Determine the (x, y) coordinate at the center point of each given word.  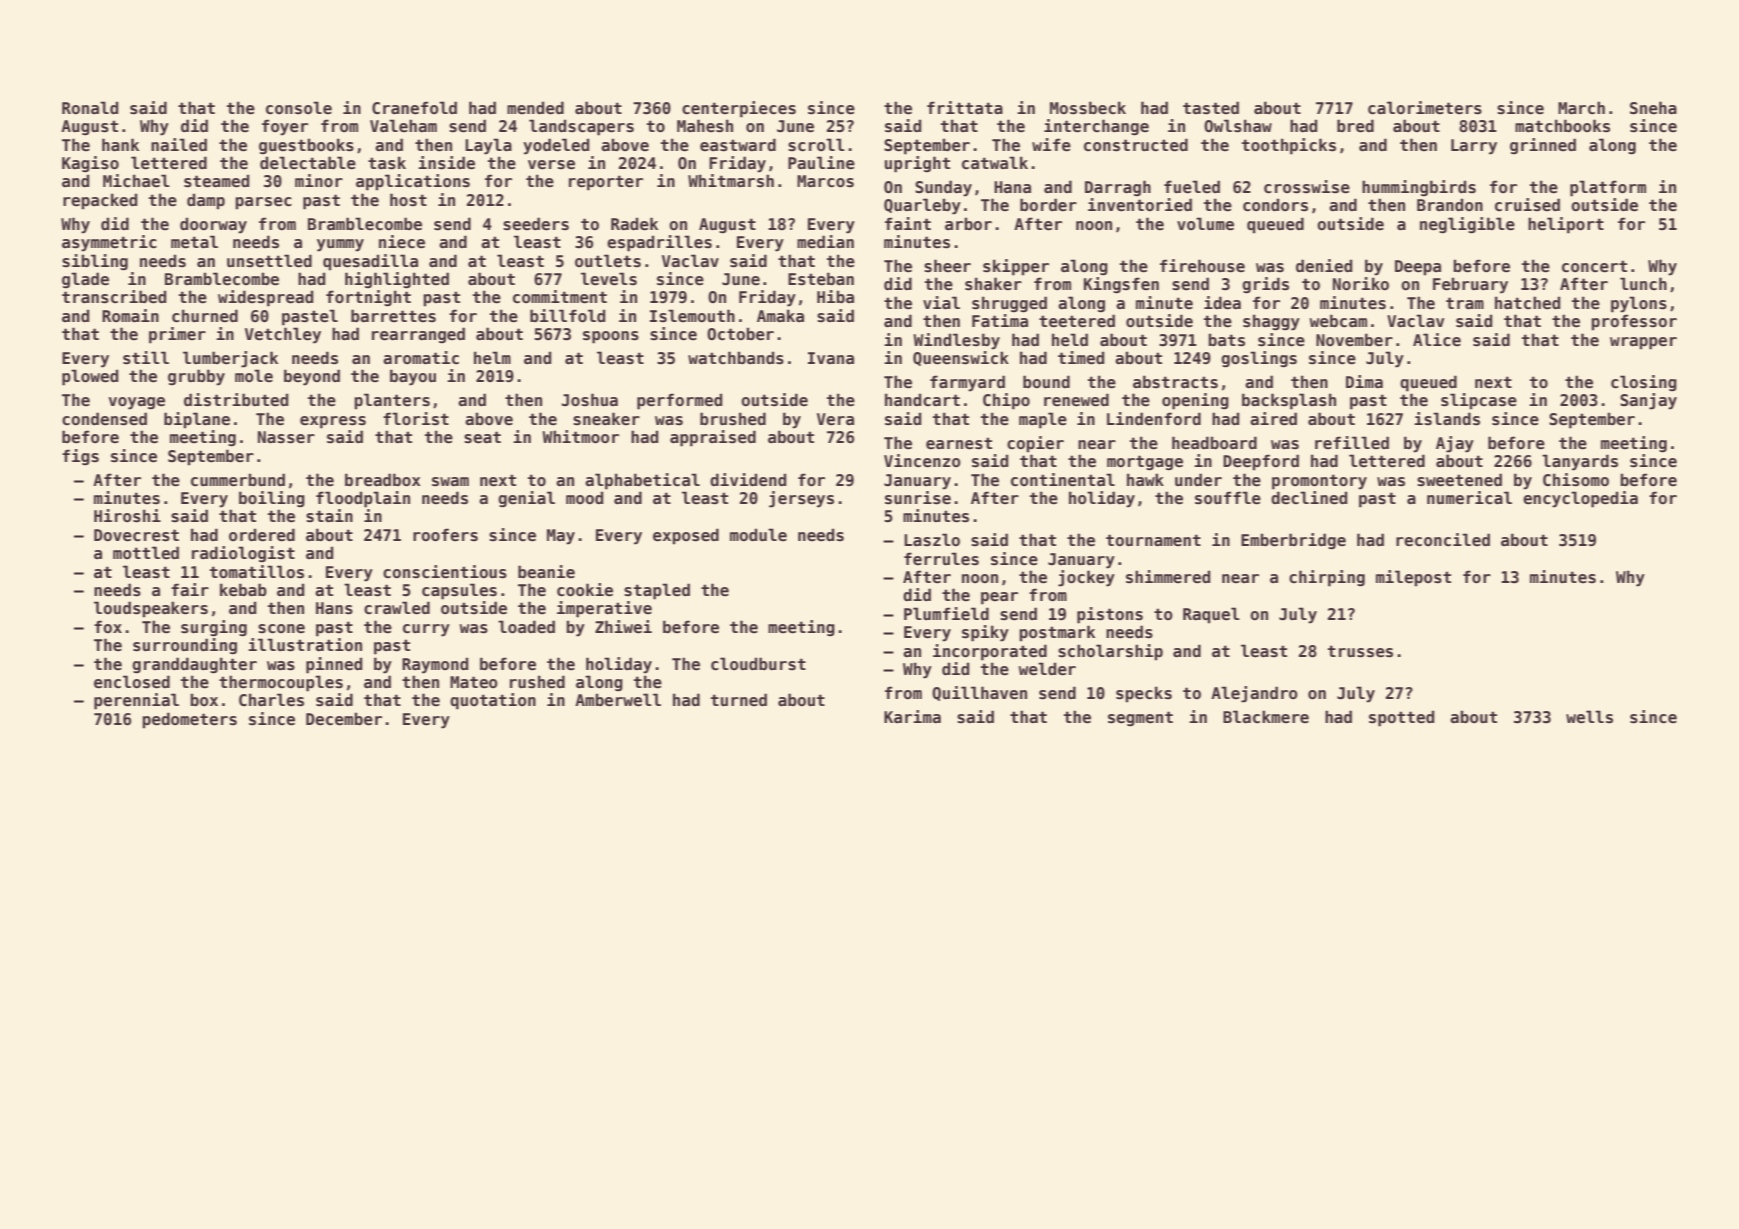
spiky (985, 633)
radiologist (243, 554)
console (299, 108)
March (1581, 108)
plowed (90, 377)
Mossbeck (1088, 108)
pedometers (189, 720)
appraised (713, 438)
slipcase (1479, 401)
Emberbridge (1293, 541)
